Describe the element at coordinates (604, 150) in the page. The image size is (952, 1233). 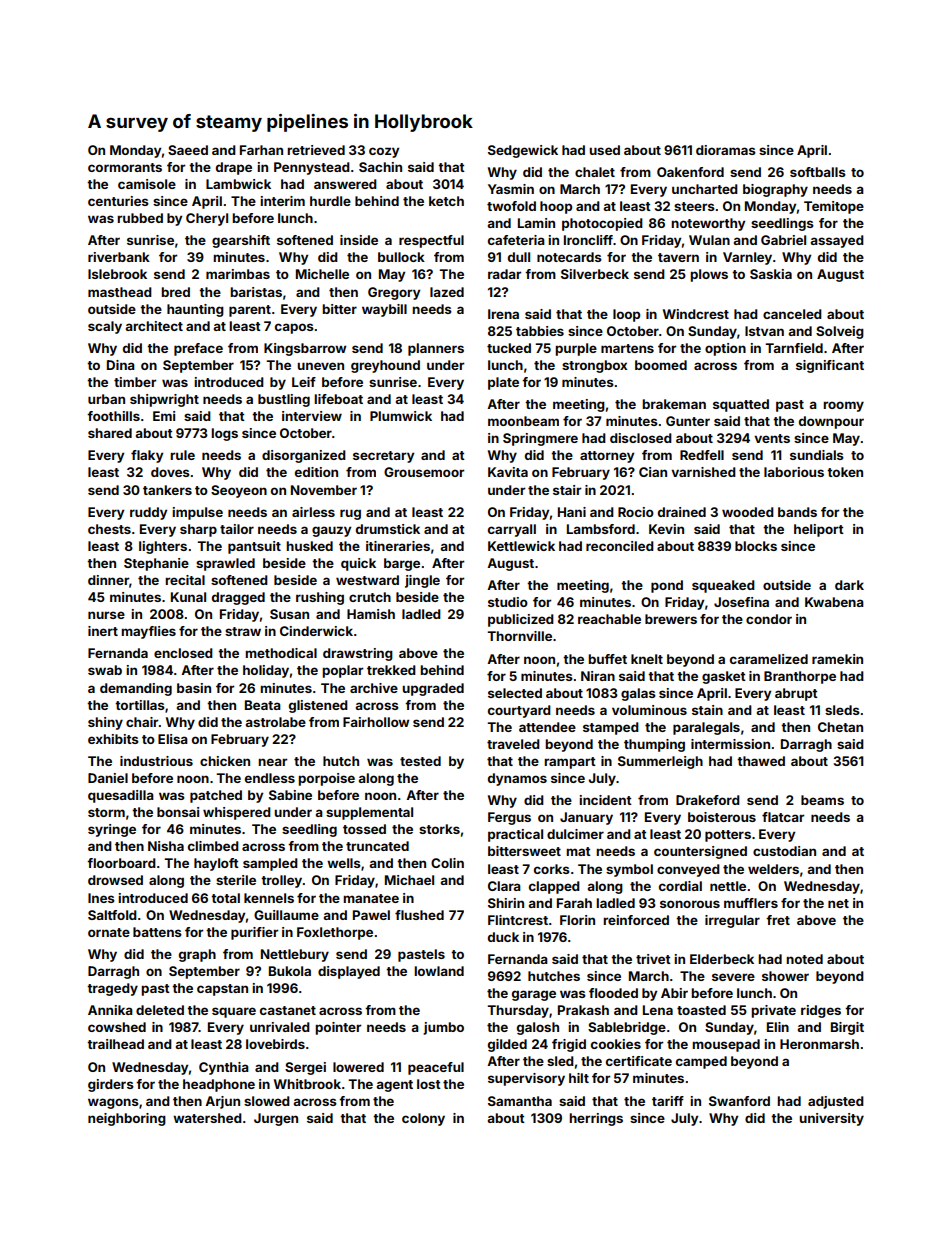
I see `used` at that location.
